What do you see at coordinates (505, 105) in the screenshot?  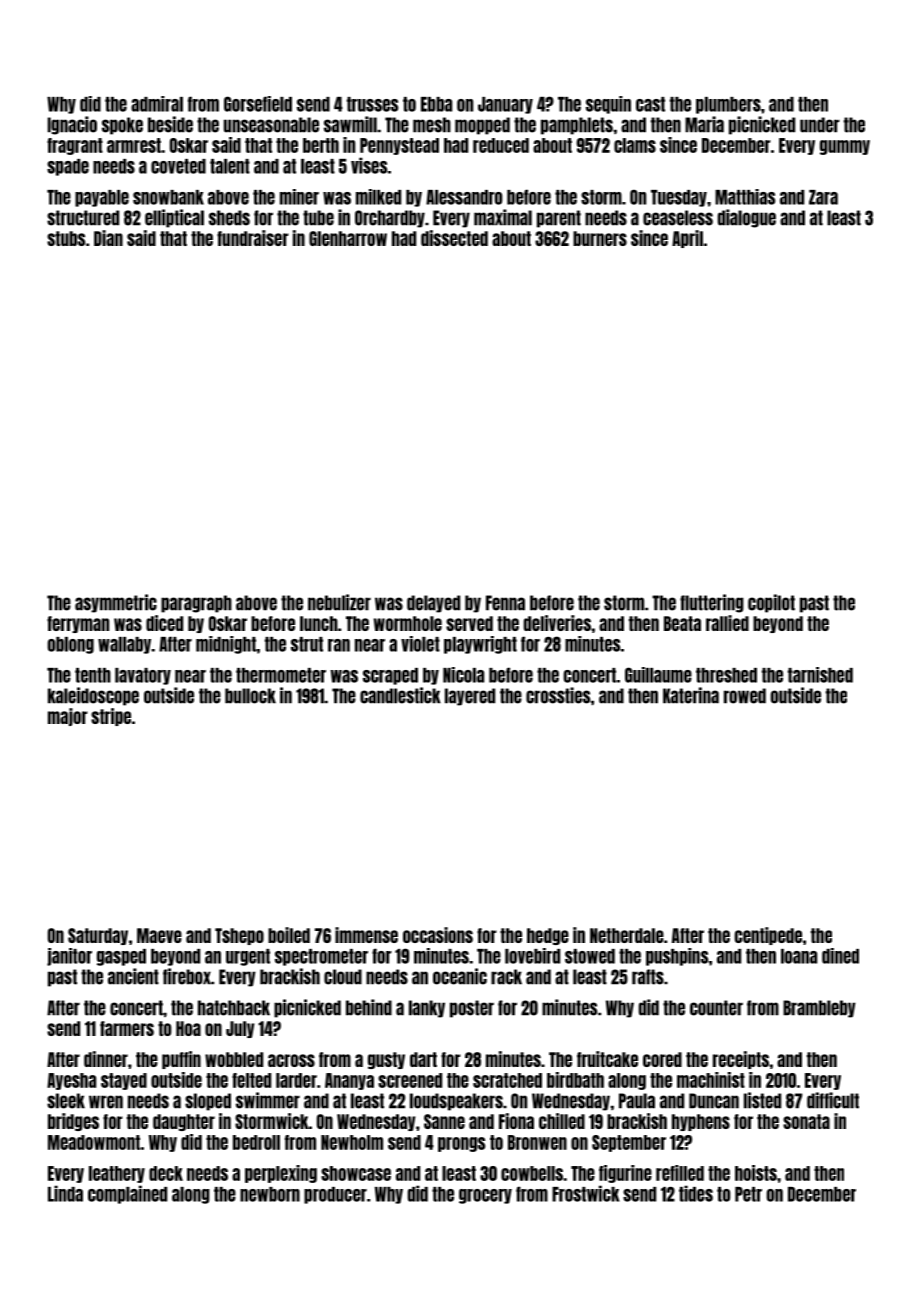 I see `January` at bounding box center [505, 105].
